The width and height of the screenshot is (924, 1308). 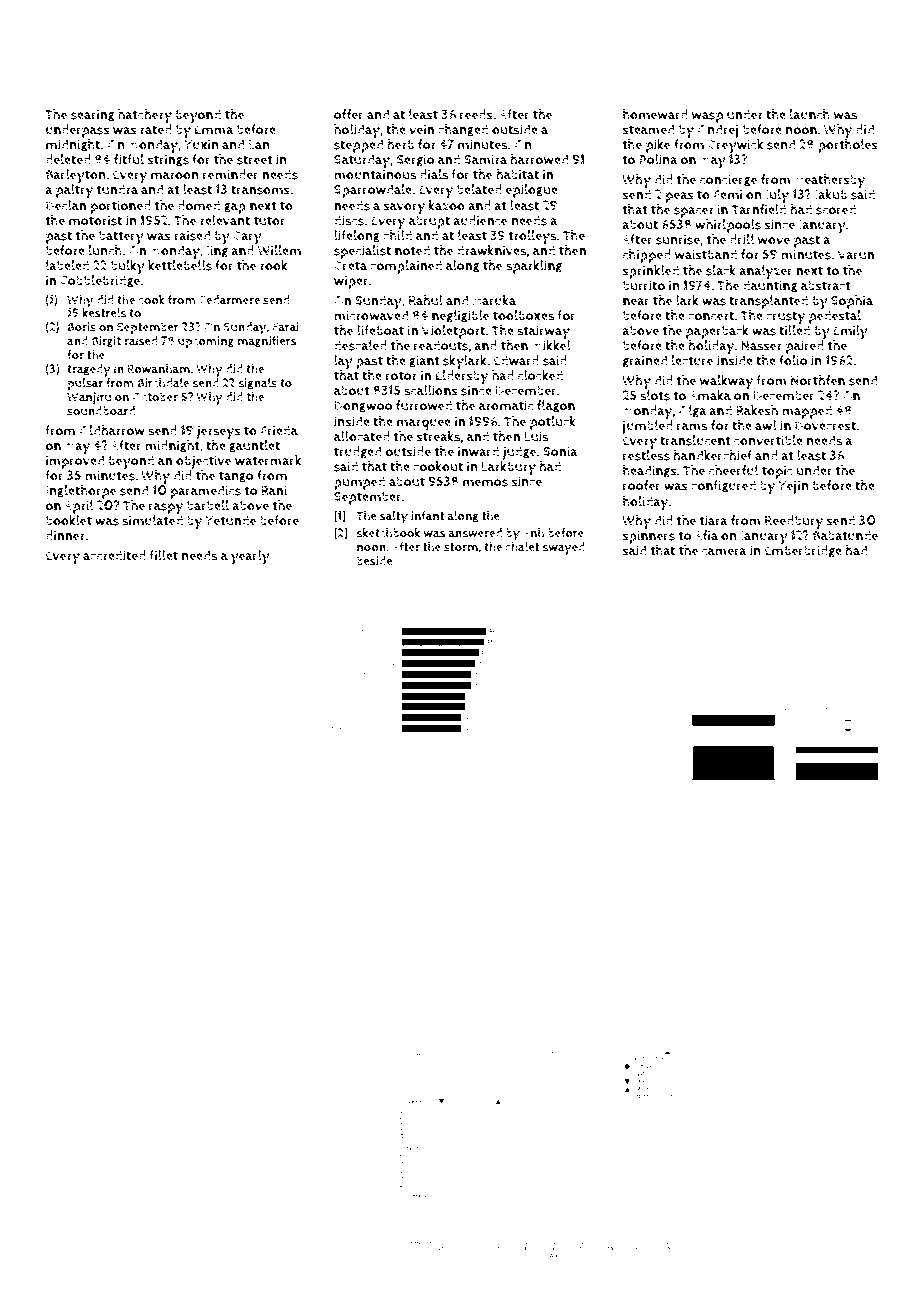 I want to click on camera, so click(x=724, y=552).
